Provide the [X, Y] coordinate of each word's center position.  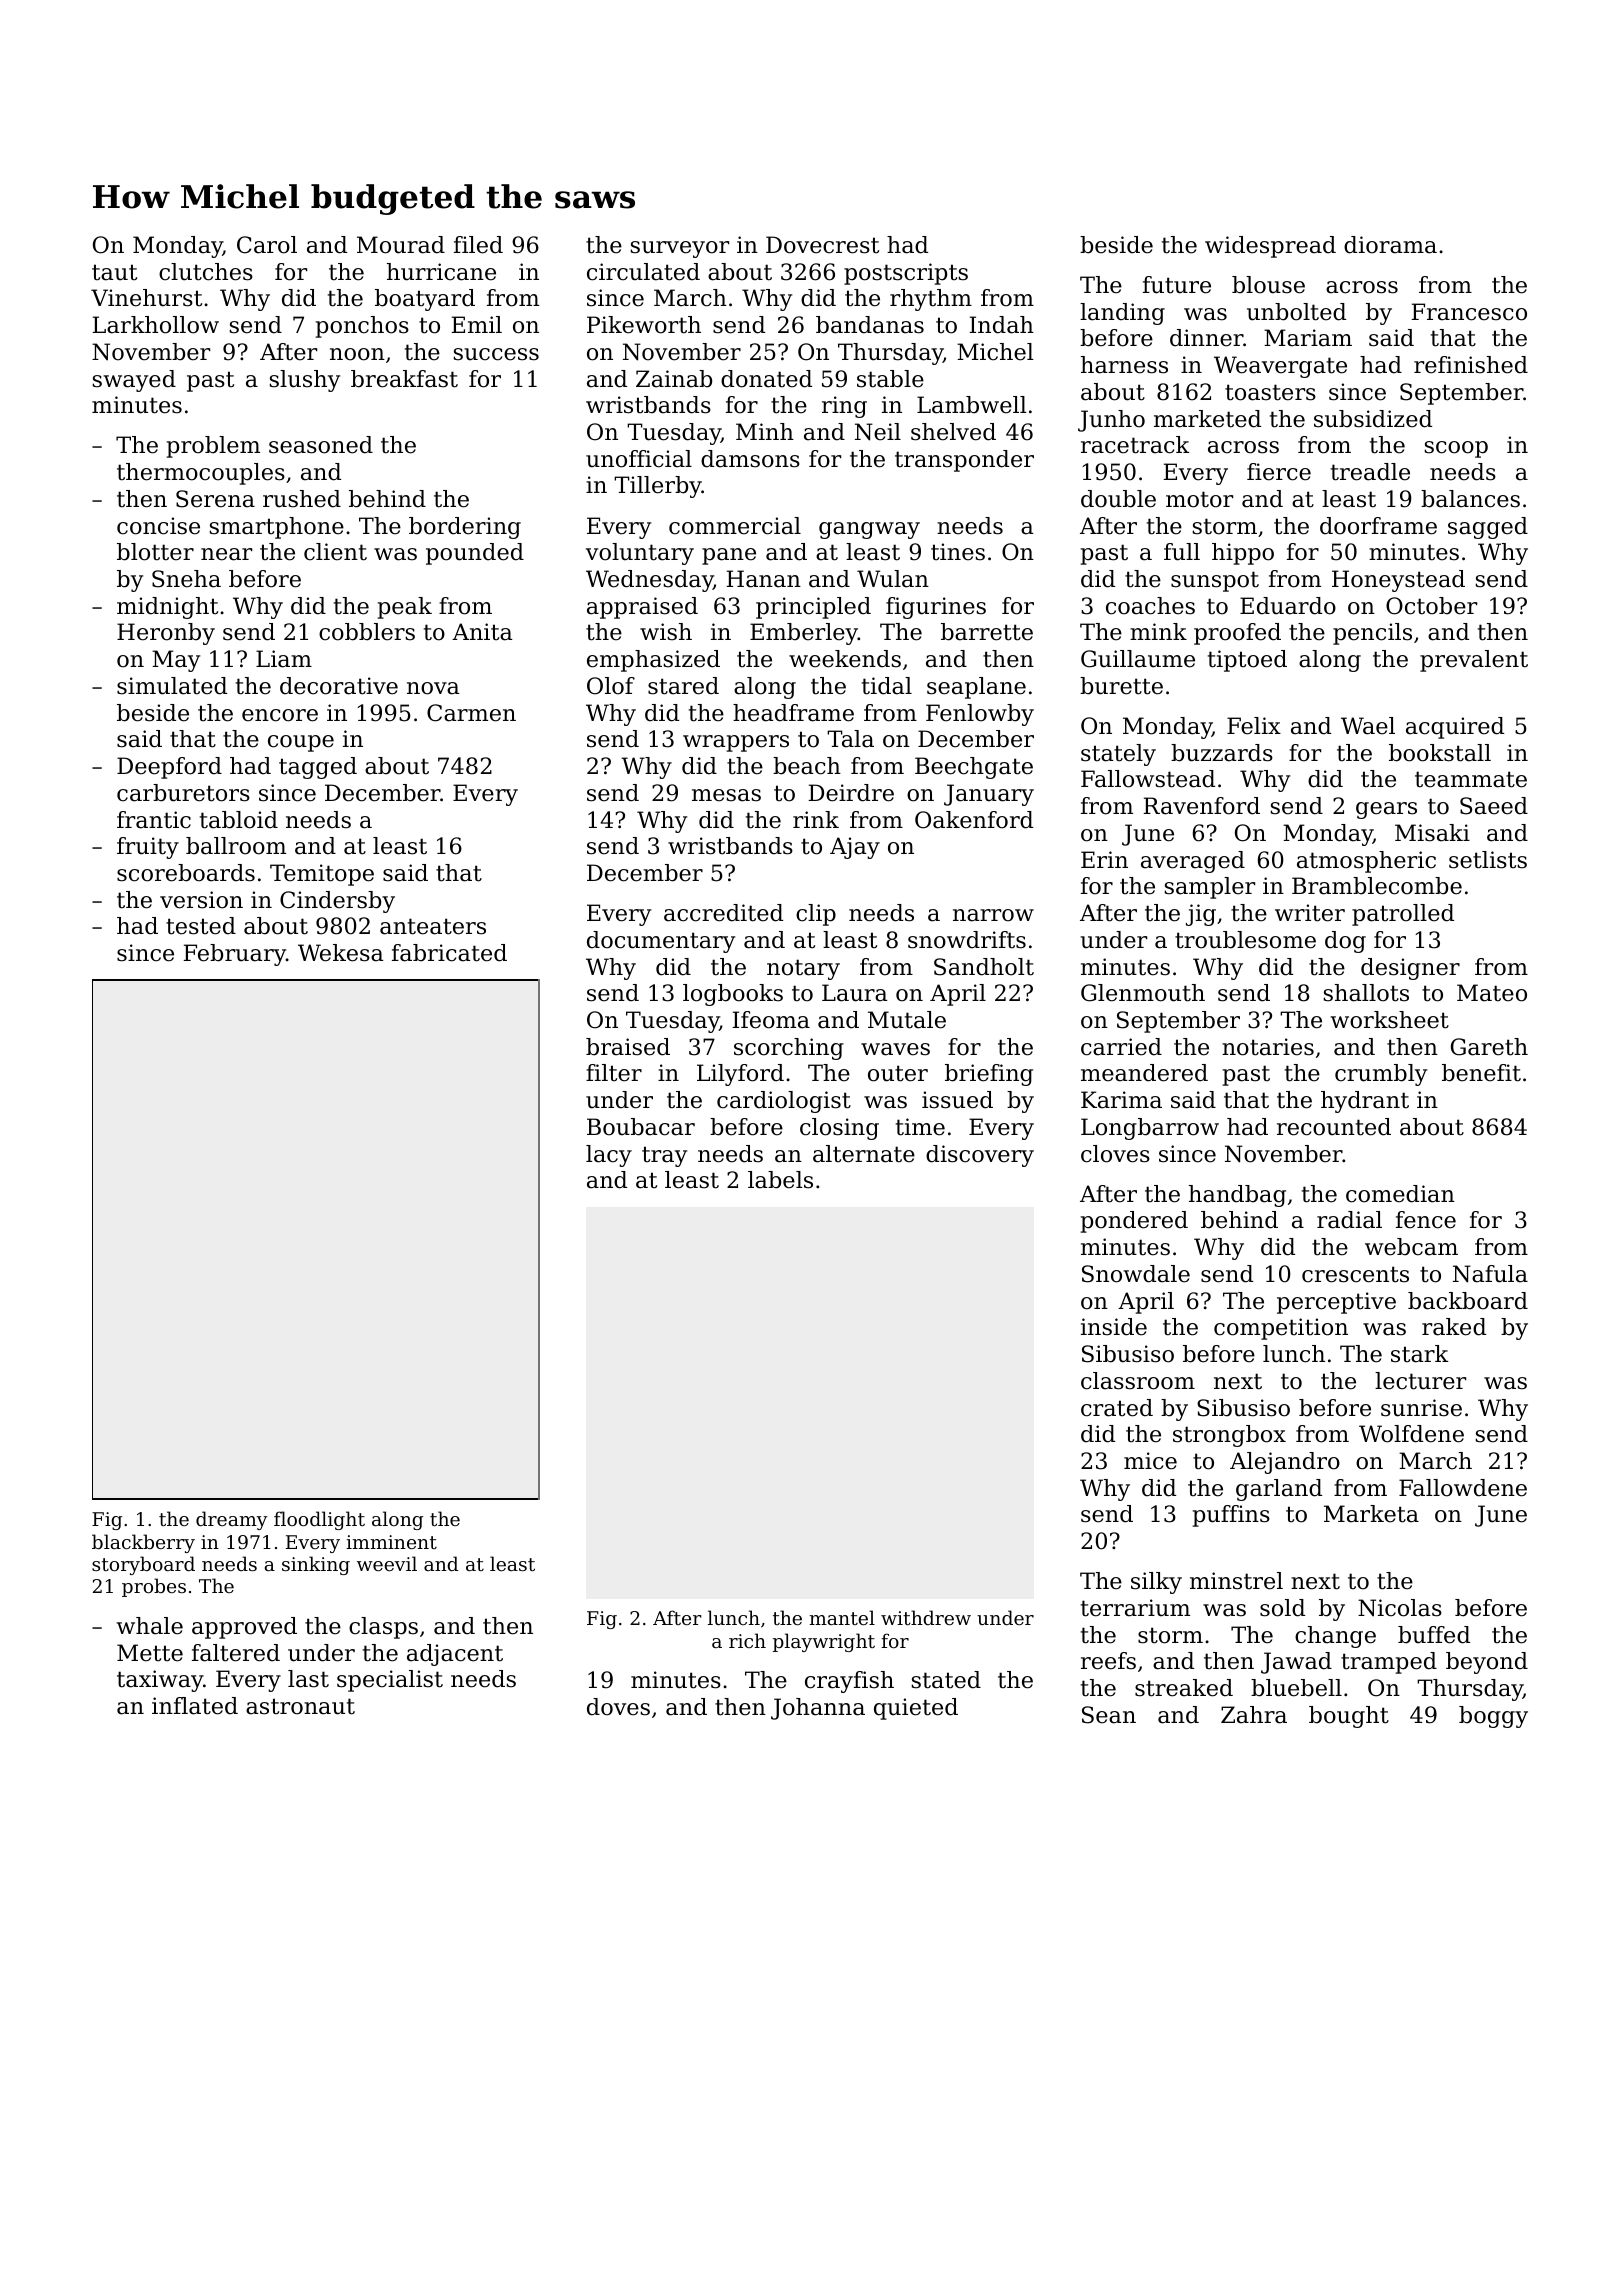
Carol [267, 245]
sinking [316, 1565]
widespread [1270, 247]
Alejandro [1285, 1463]
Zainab [674, 379]
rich [747, 1640]
